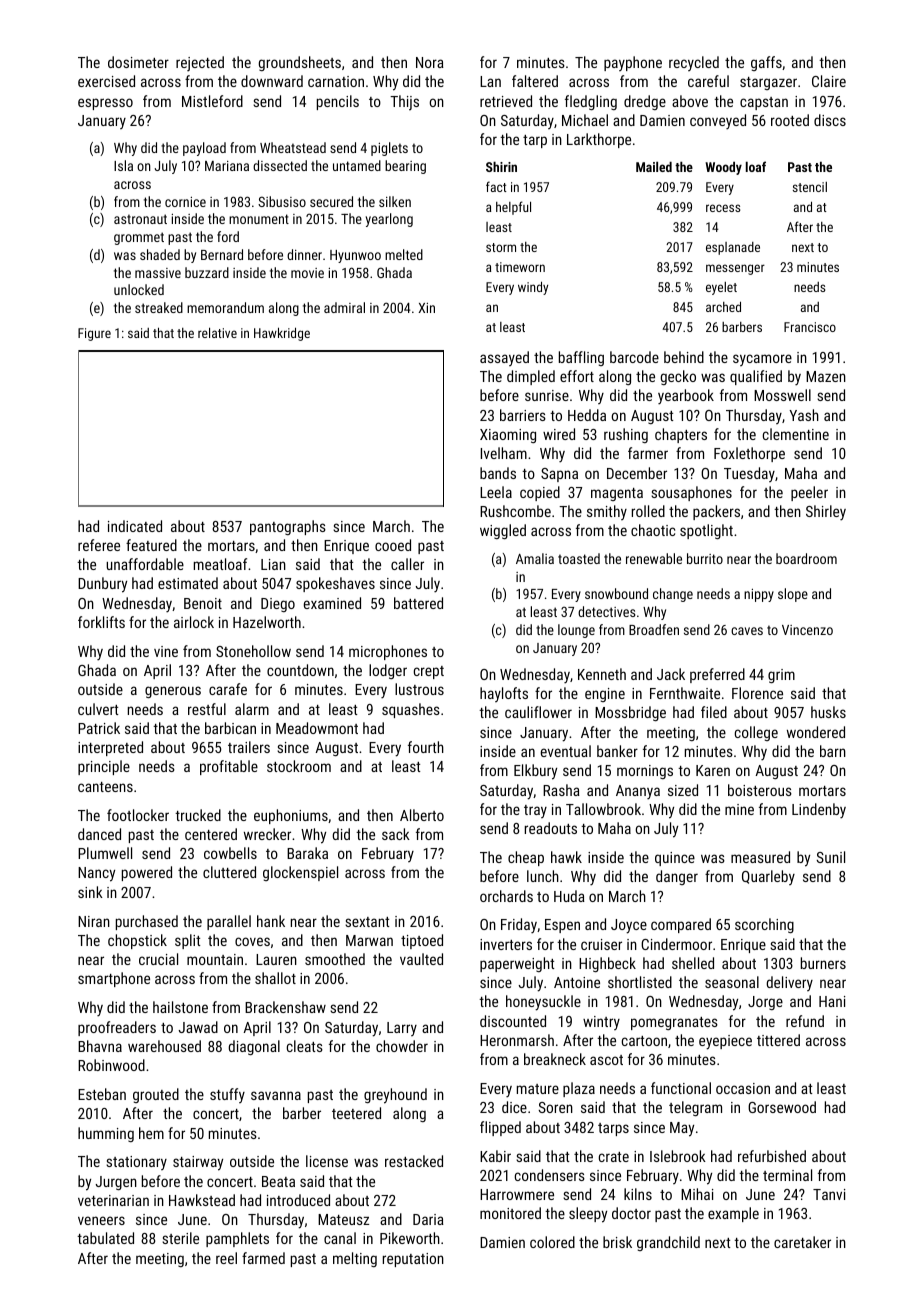  I want to click on grim, so click(781, 676).
